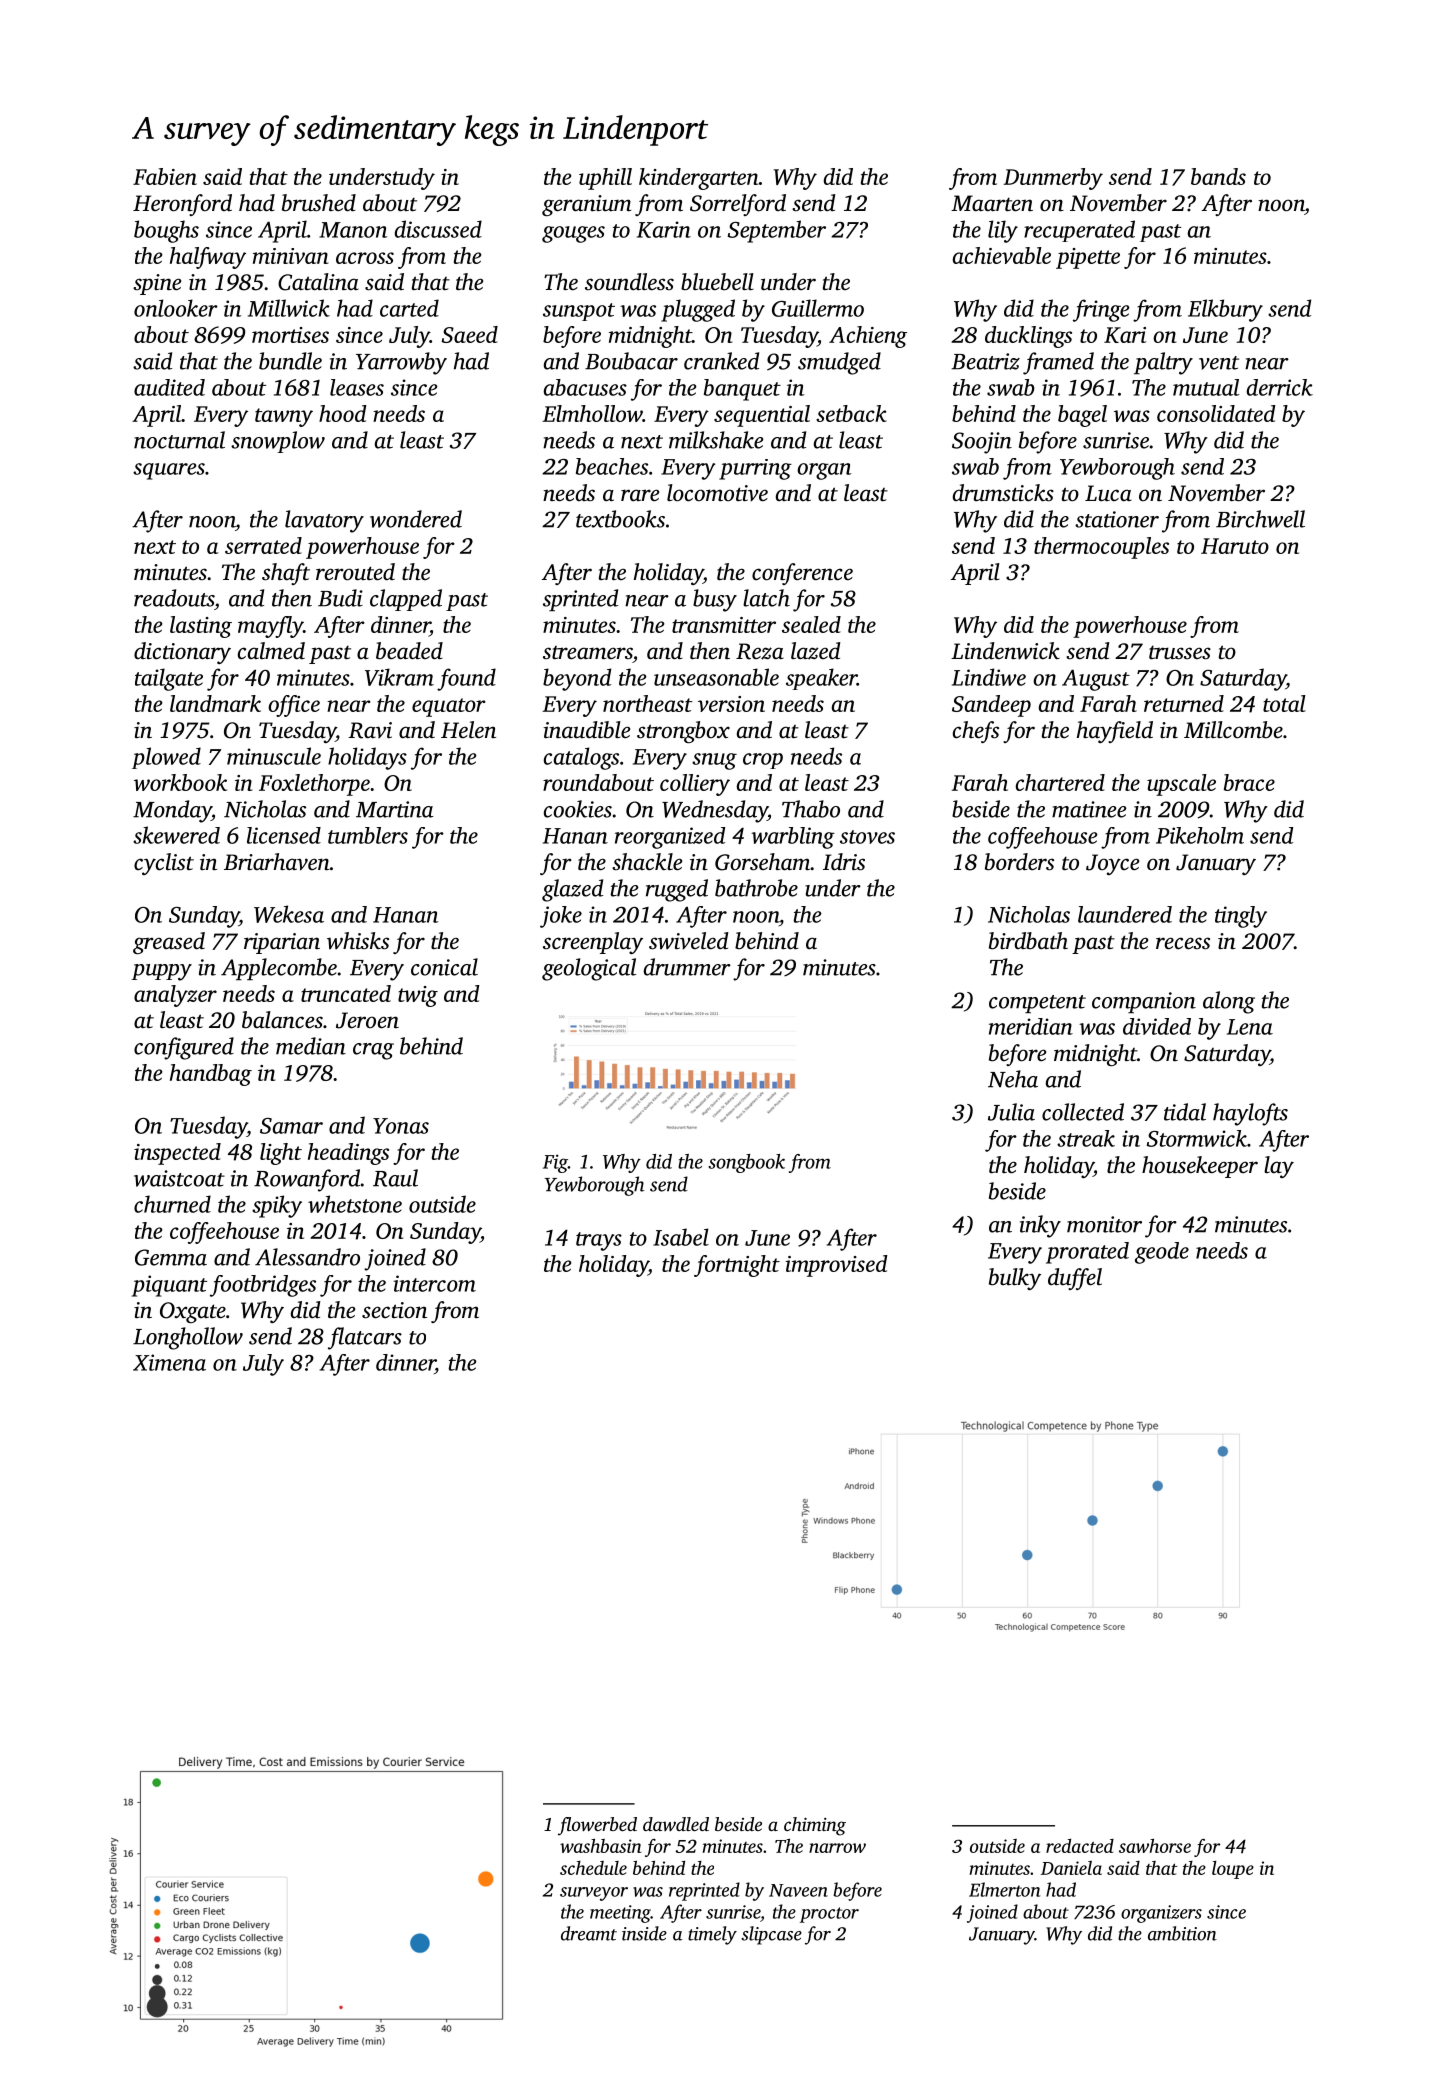 The width and height of the screenshot is (1450, 2100). Describe the element at coordinates (589, 1933) in the screenshot. I see `dreamt` at that location.
